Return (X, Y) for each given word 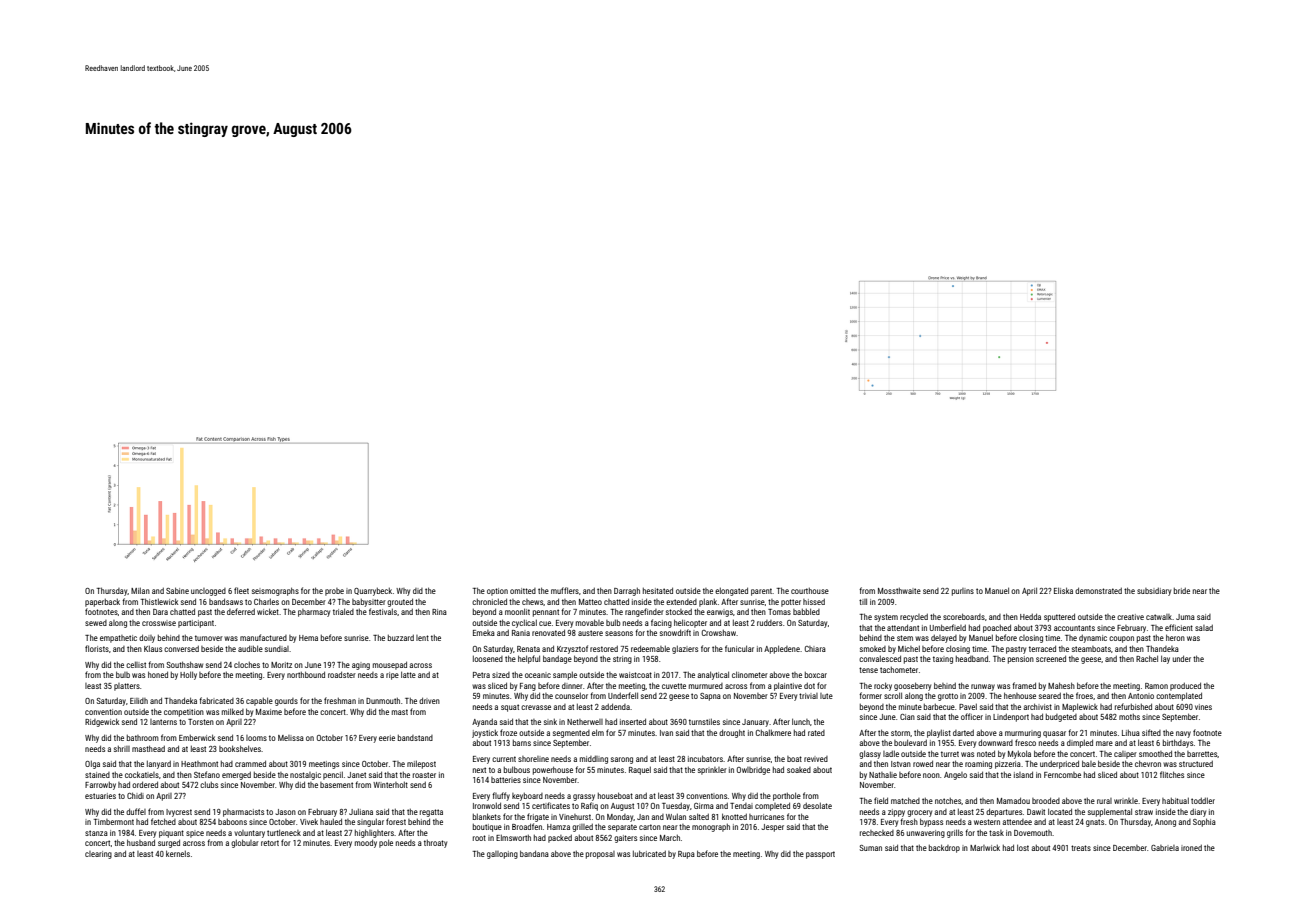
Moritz (281, 665)
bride (1182, 590)
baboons (232, 822)
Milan (140, 590)
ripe (392, 676)
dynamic (1093, 638)
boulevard (910, 742)
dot (809, 685)
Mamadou (1013, 800)
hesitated (658, 590)
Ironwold (487, 805)
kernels (178, 853)
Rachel (1147, 658)
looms (256, 738)
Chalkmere (773, 732)
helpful (529, 659)
